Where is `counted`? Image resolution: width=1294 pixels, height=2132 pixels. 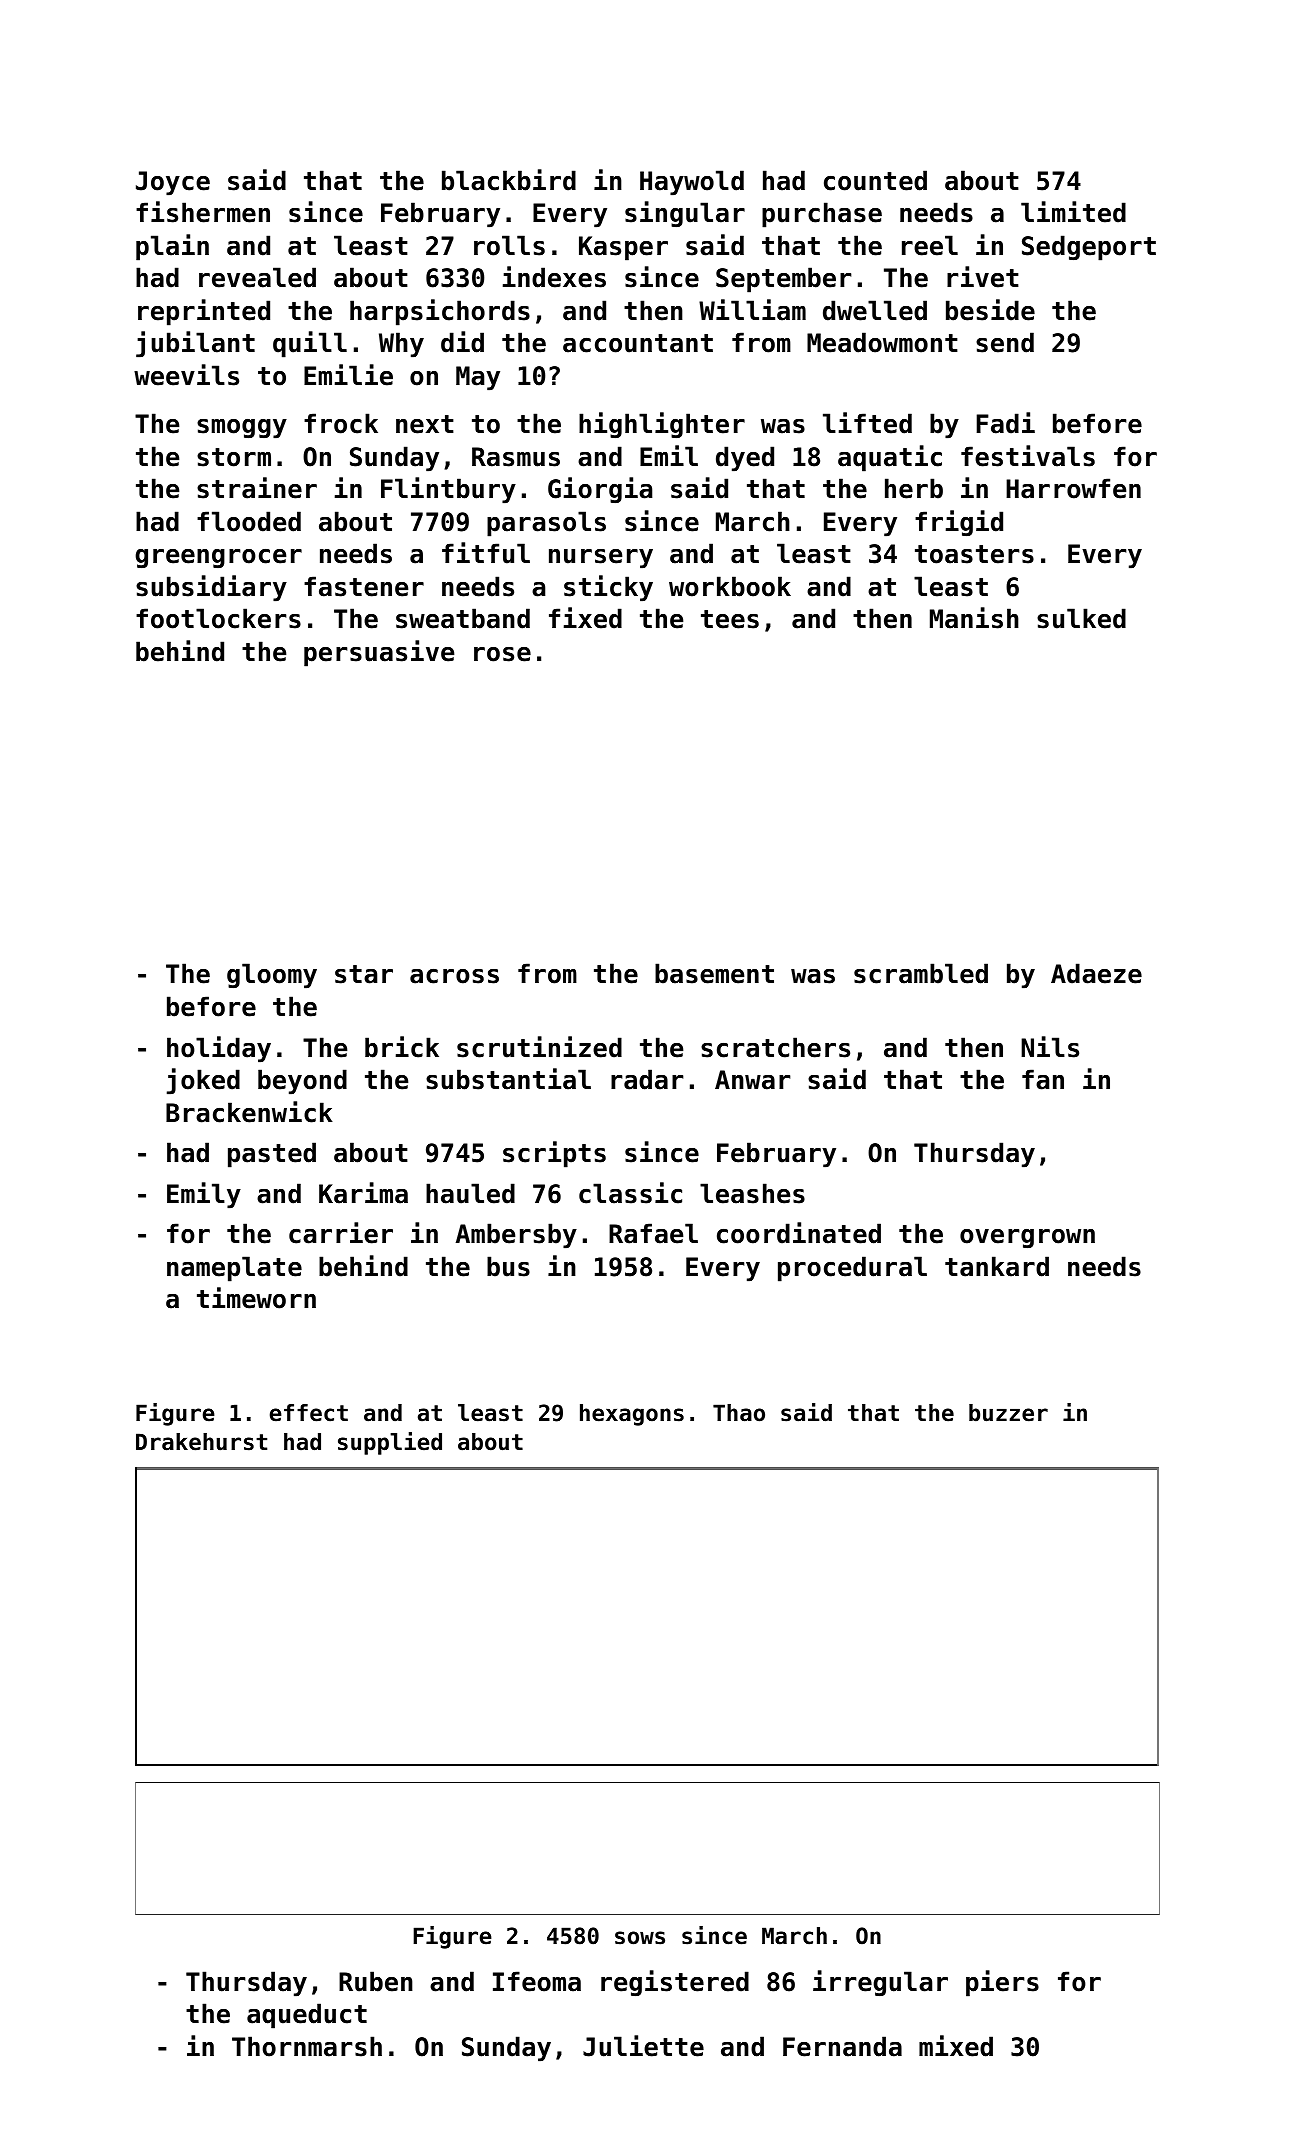
counted is located at coordinates (875, 180).
